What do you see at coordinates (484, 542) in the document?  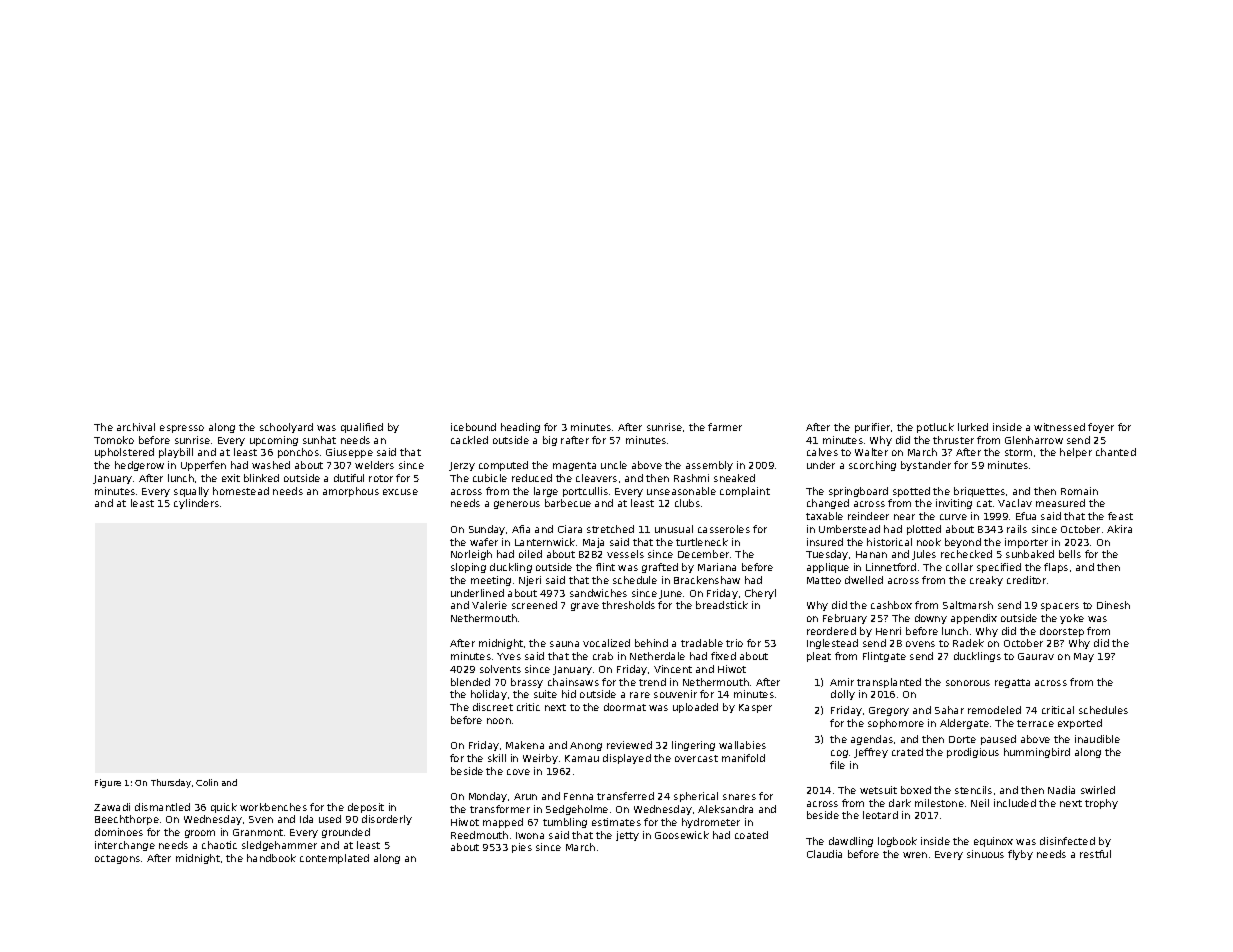 I see `wafer` at bounding box center [484, 542].
